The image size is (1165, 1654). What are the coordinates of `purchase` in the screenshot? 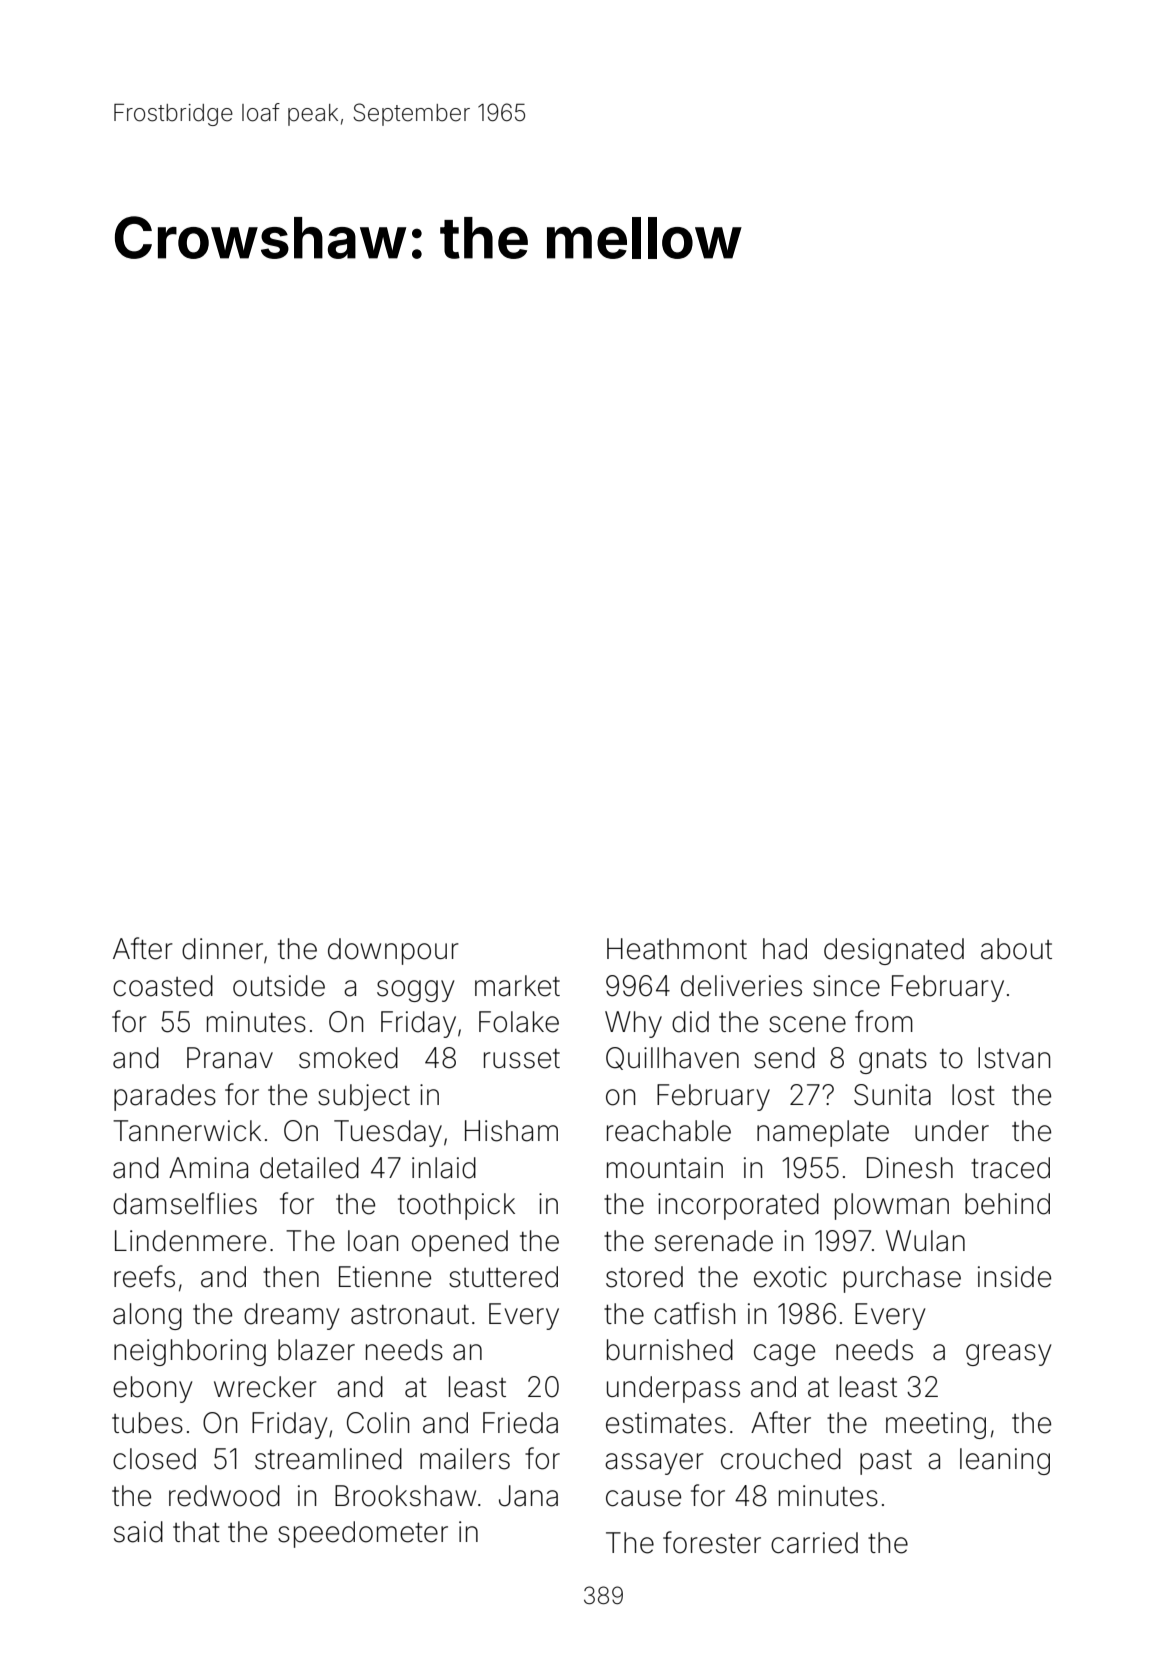 It's located at (902, 1279).
